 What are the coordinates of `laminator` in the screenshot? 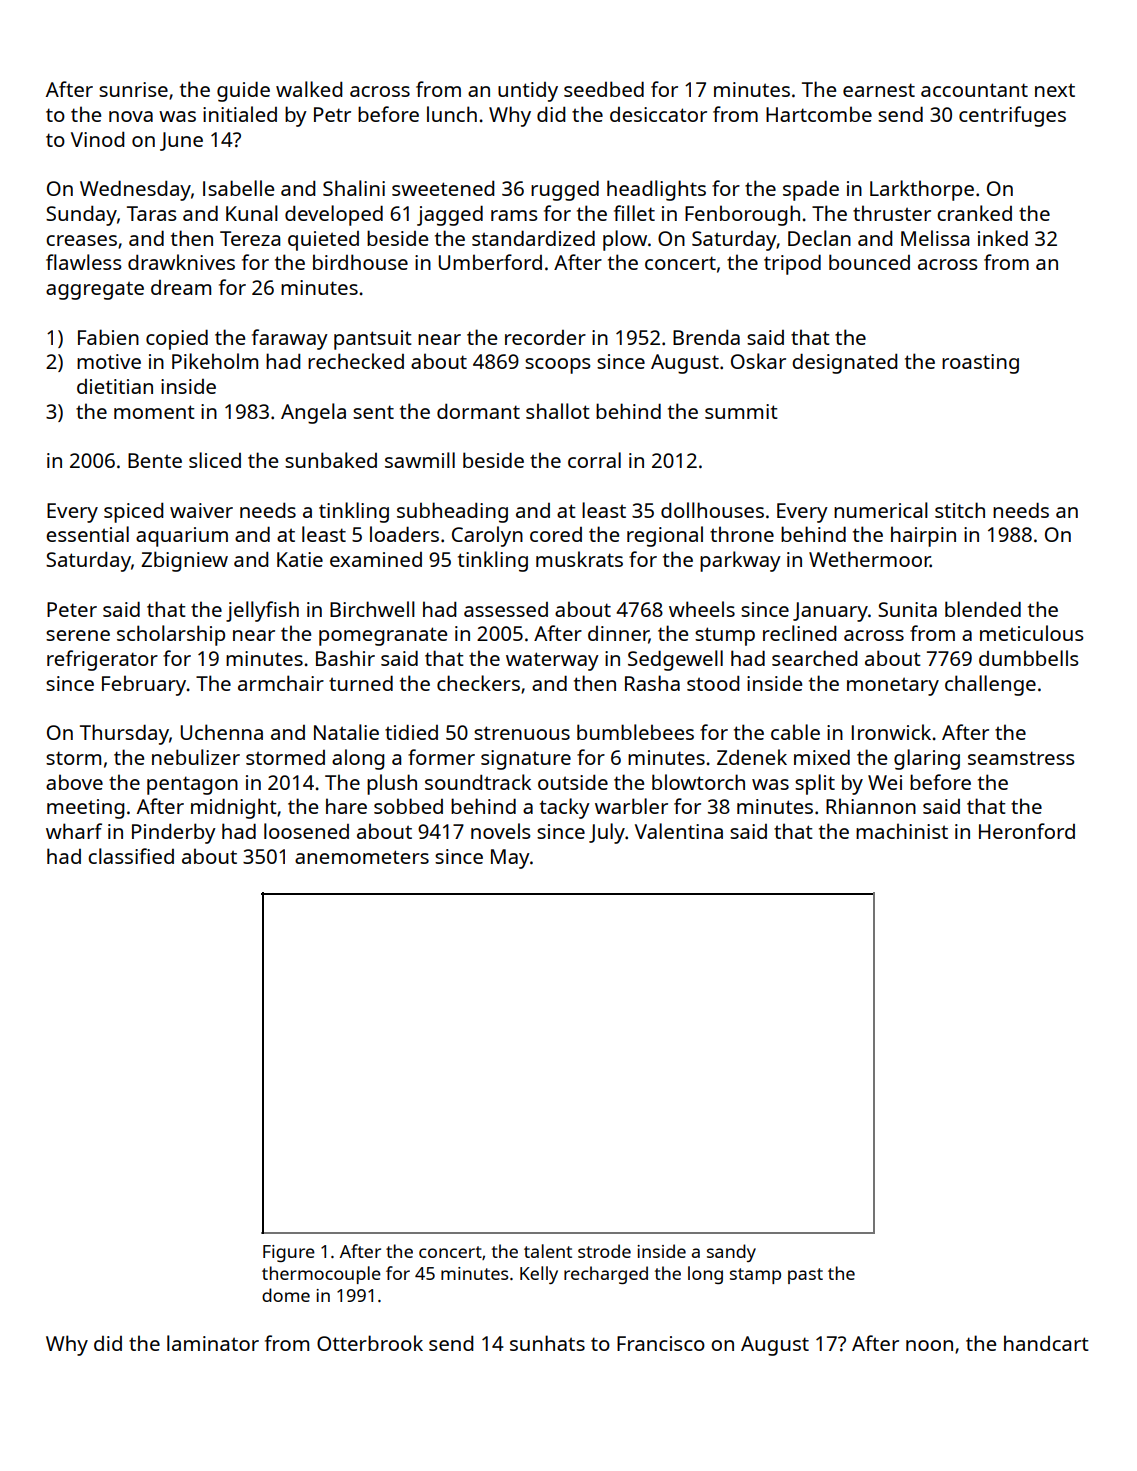 It's located at (213, 1343).
